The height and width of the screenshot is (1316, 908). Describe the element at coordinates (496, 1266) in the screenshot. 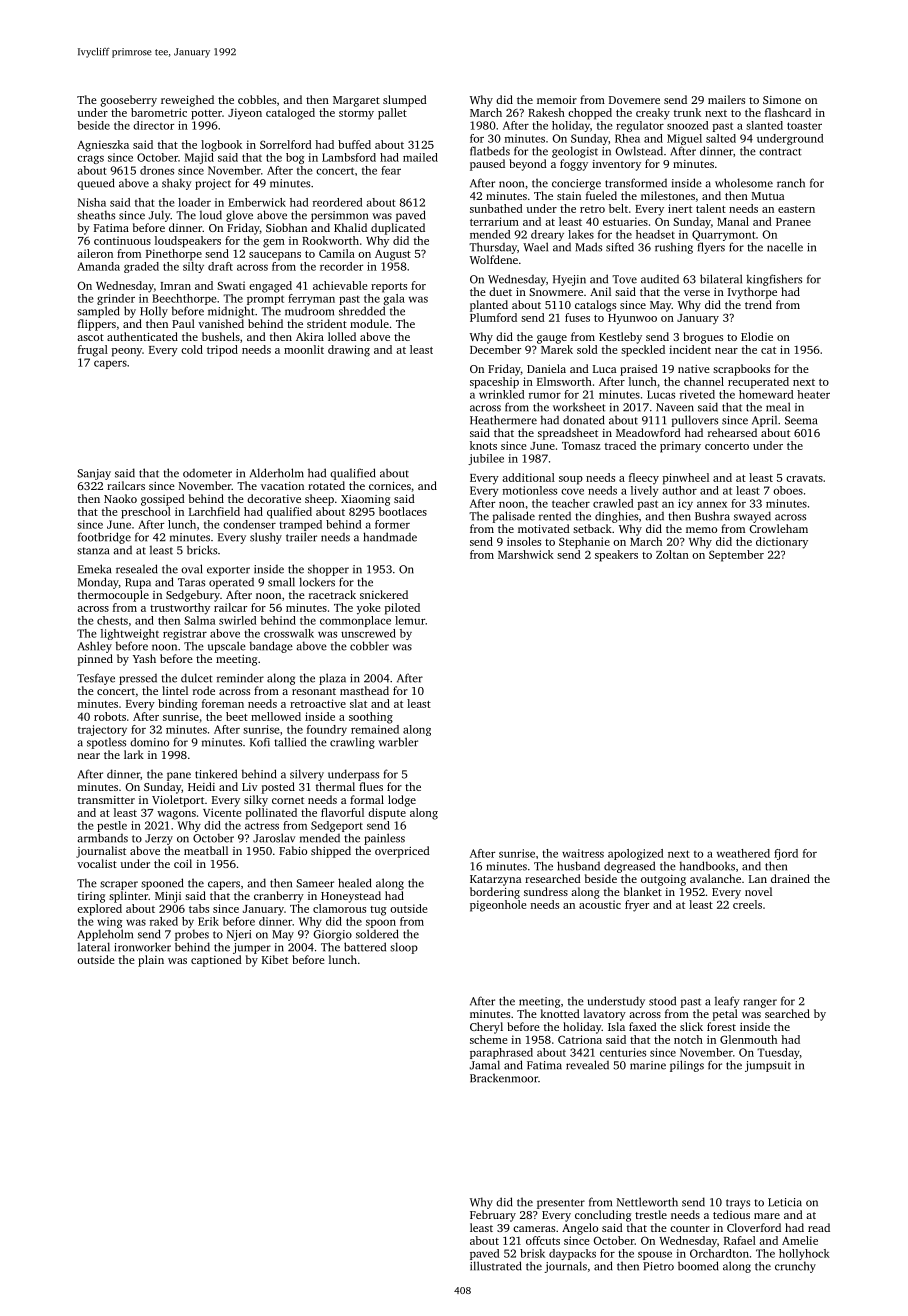

I see `illustrated` at that location.
